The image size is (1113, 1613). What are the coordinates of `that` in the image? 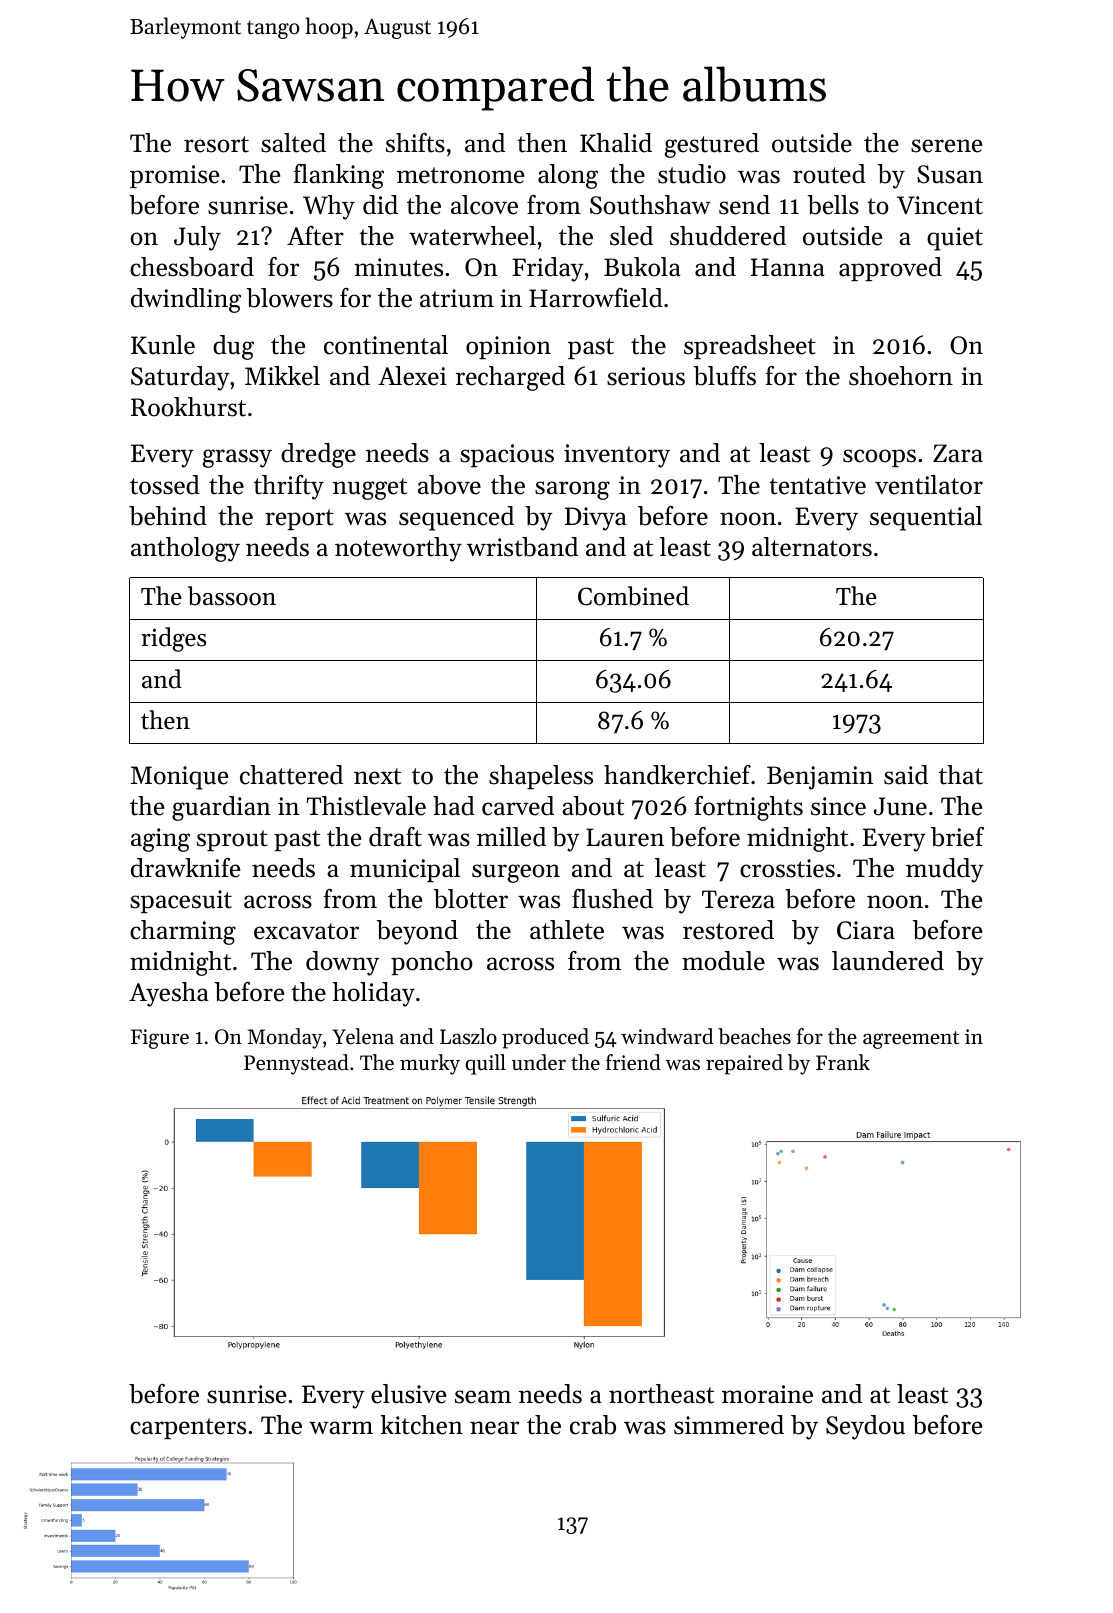 It's located at (961, 775).
